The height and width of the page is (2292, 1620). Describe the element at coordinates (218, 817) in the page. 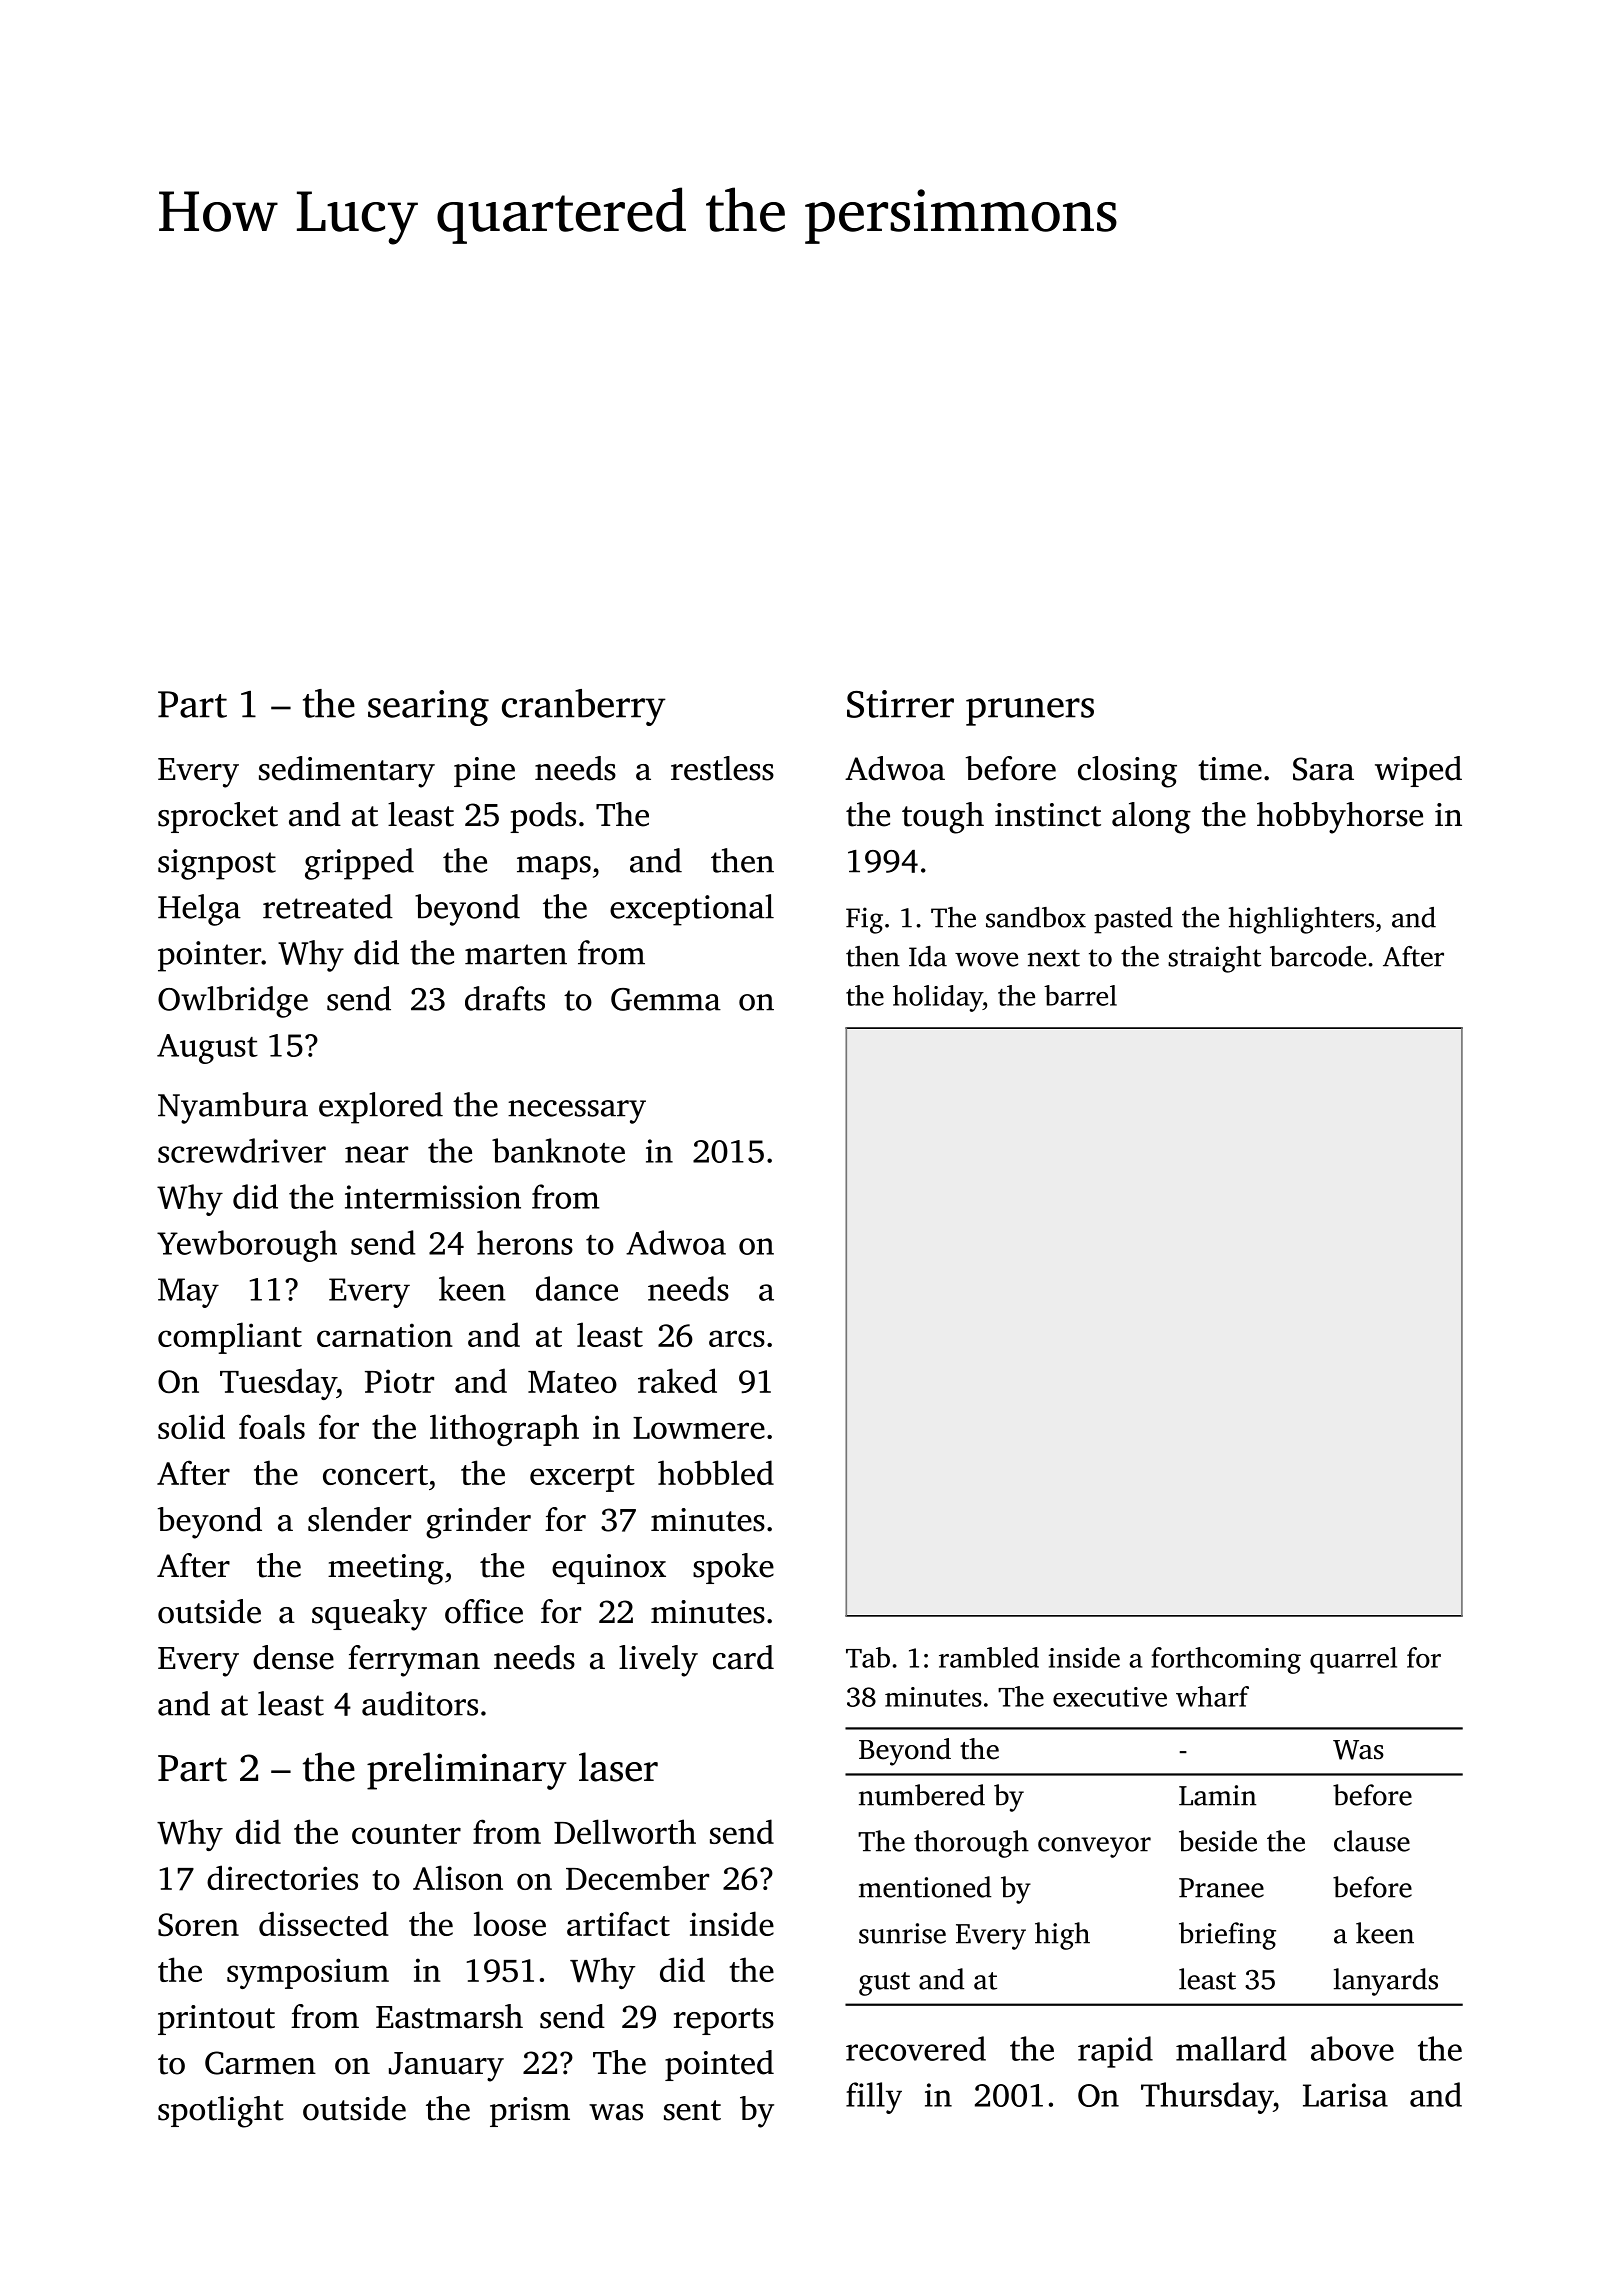

I see `sprocket` at that location.
